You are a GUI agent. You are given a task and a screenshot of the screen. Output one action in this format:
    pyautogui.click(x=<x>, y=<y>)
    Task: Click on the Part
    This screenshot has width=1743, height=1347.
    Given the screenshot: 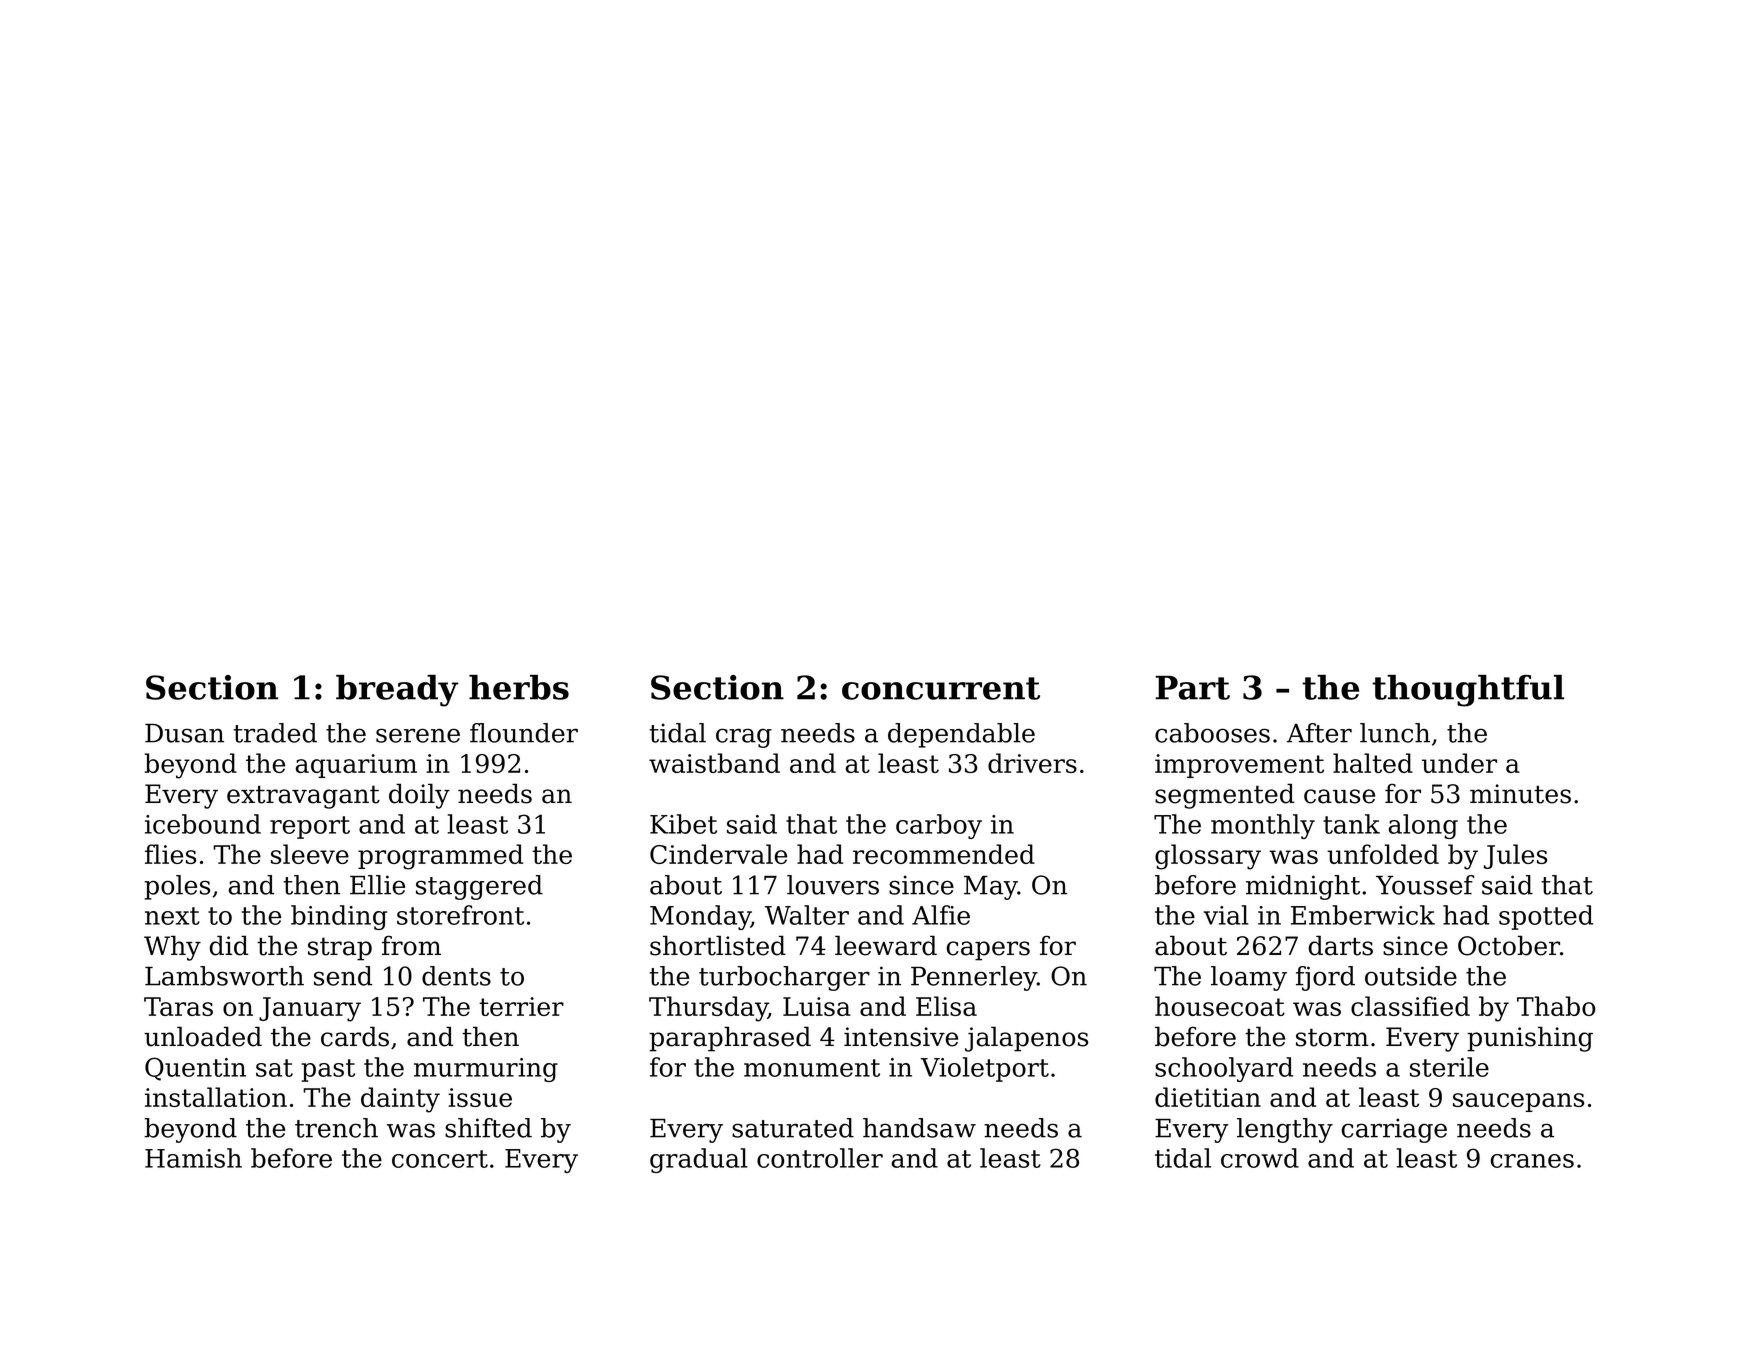 What is the action you would take?
    pyautogui.click(x=1192, y=688)
